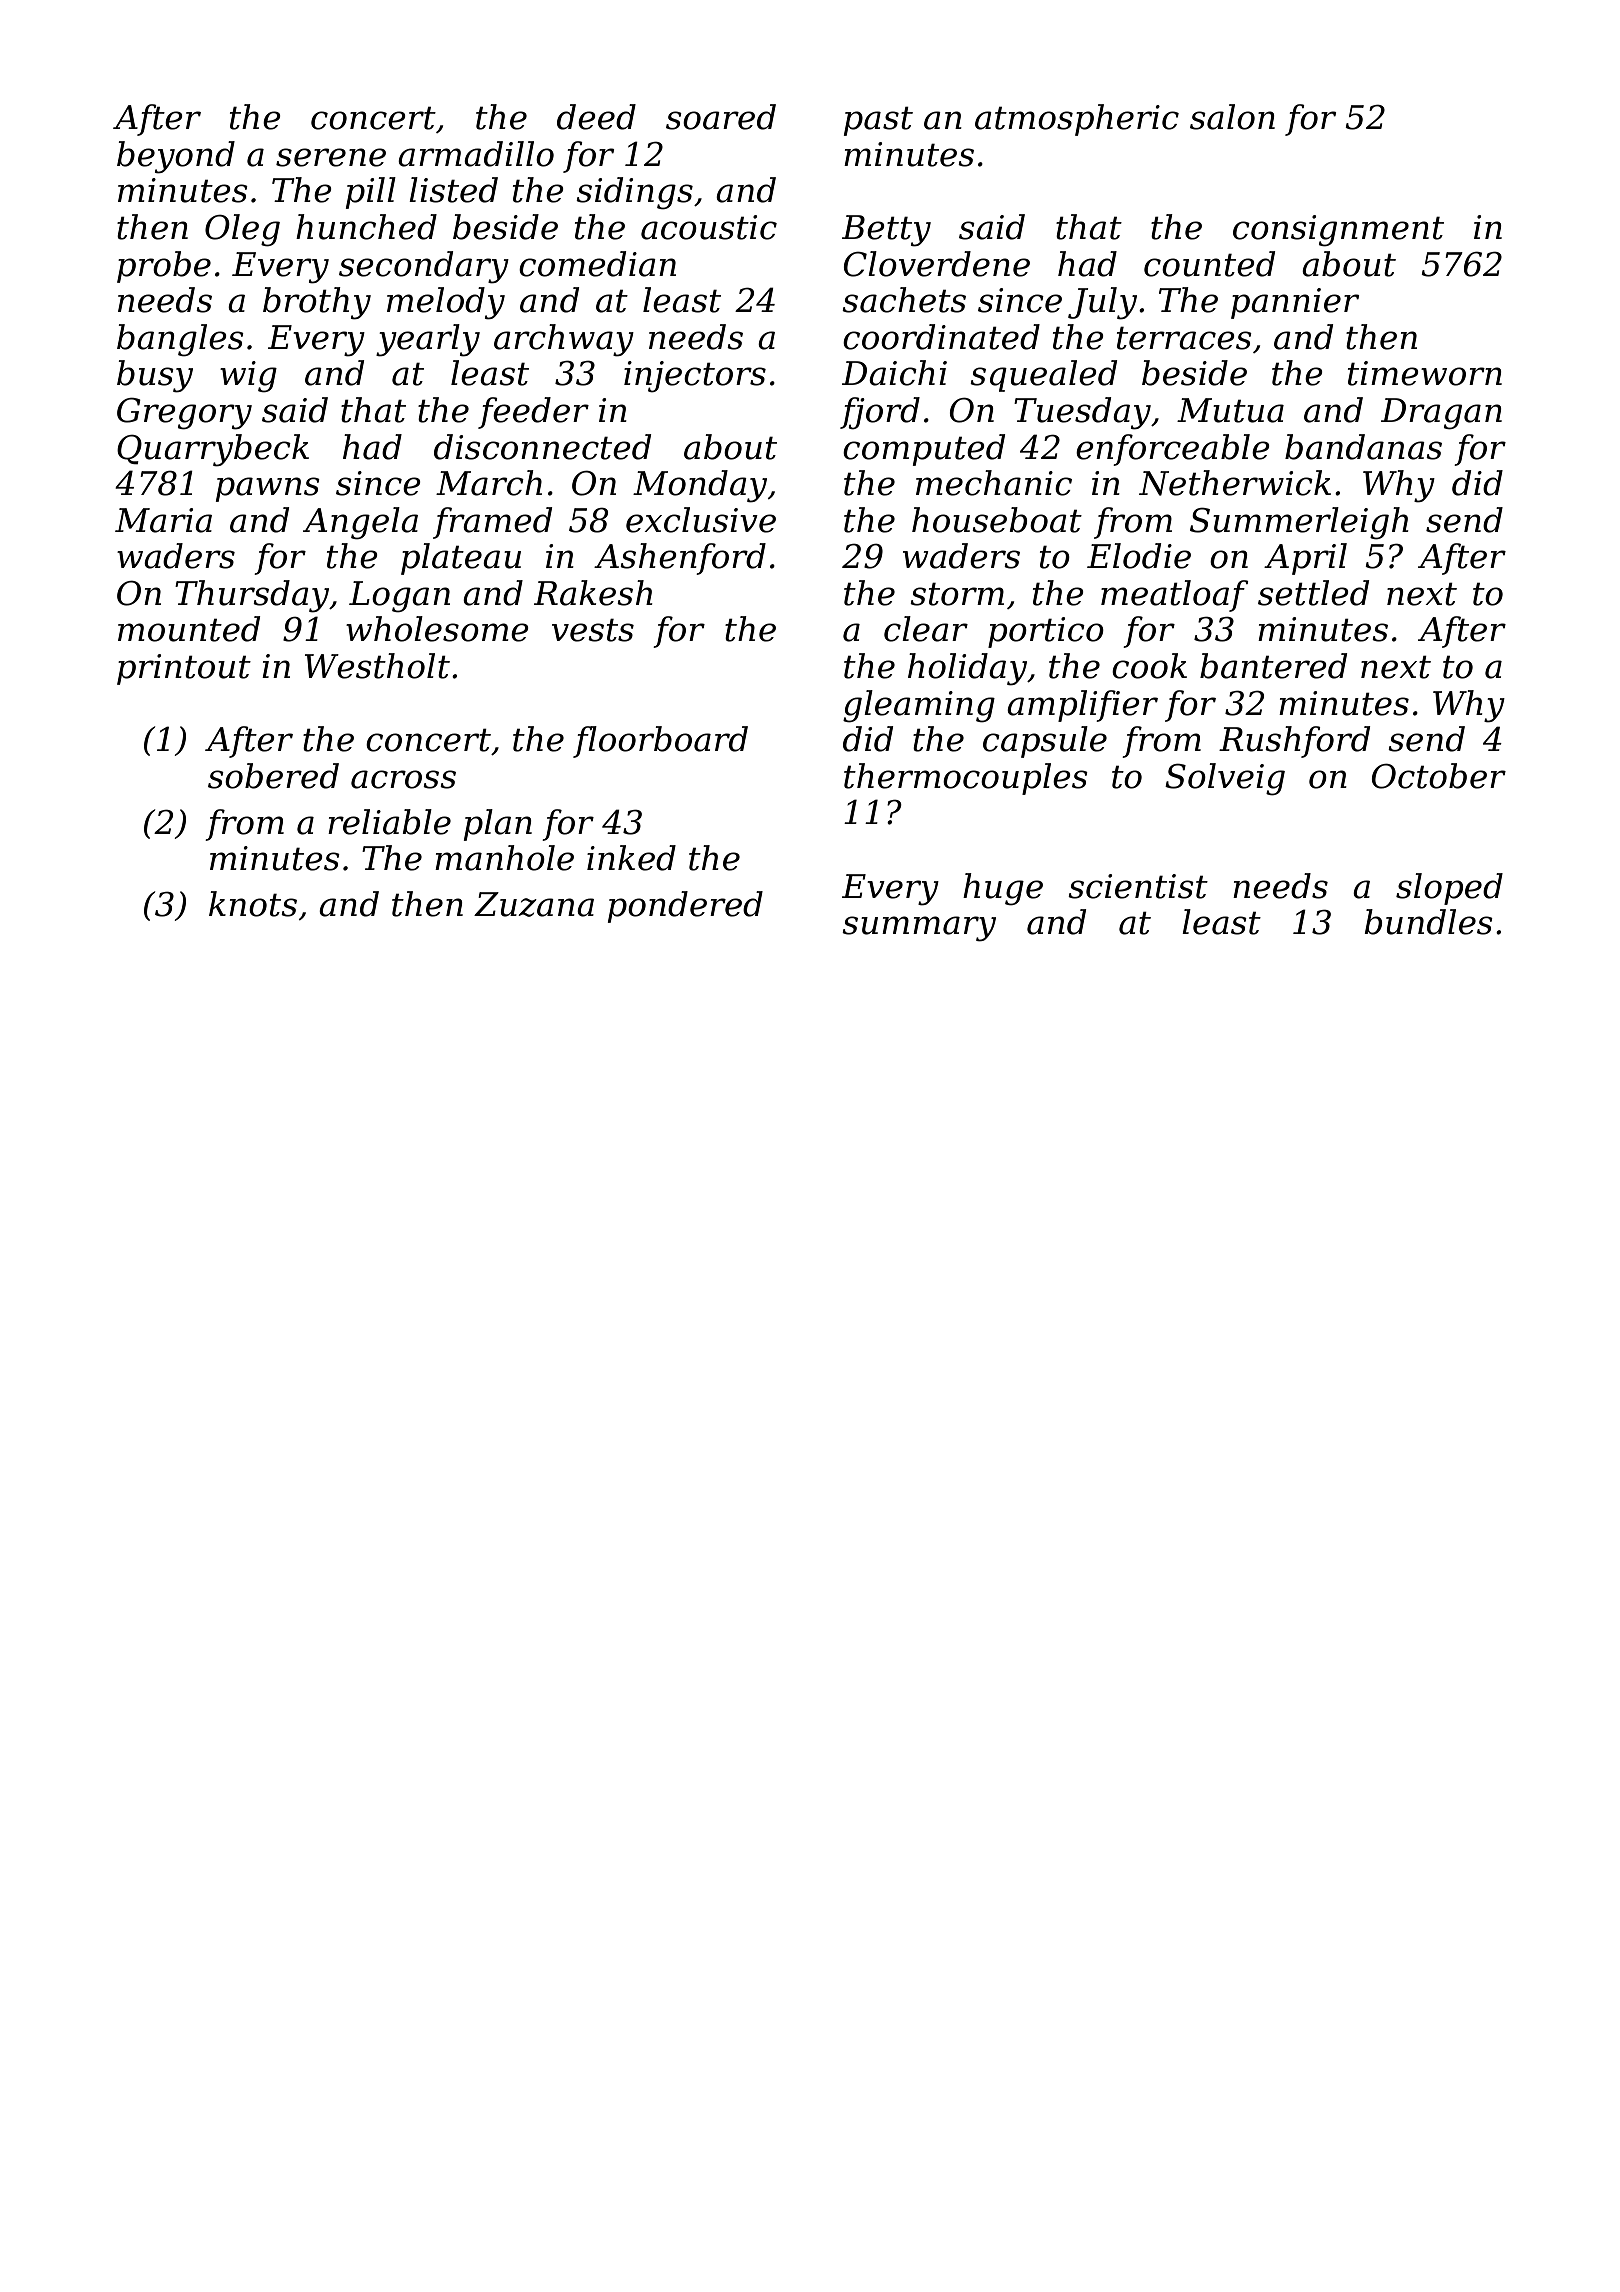 The width and height of the screenshot is (1620, 2292). Describe the element at coordinates (1003, 889) in the screenshot. I see `huge` at that location.
